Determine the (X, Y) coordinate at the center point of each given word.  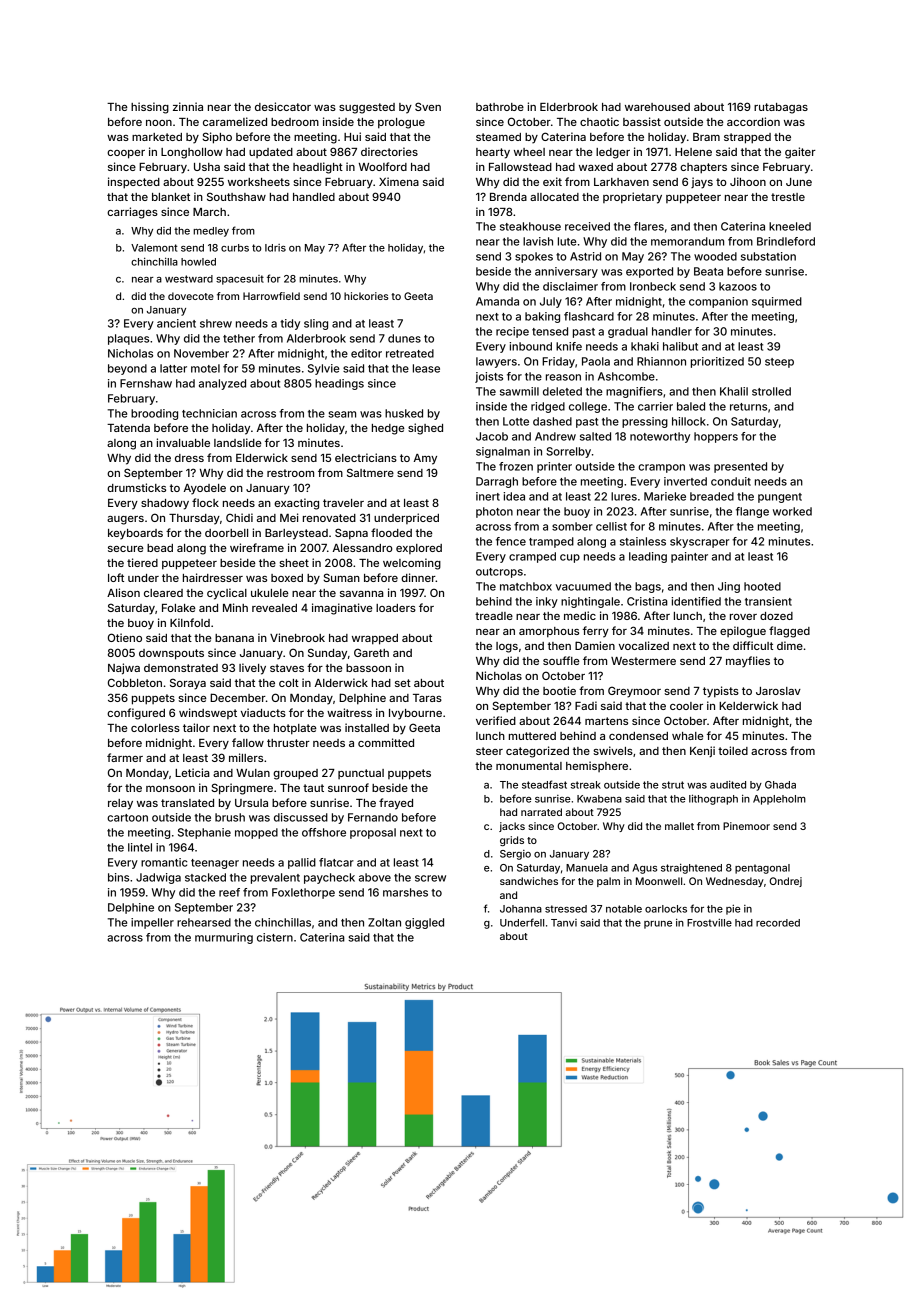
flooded (391, 532)
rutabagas (781, 108)
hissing (150, 108)
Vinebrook (297, 637)
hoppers (716, 437)
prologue (401, 123)
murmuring (224, 938)
